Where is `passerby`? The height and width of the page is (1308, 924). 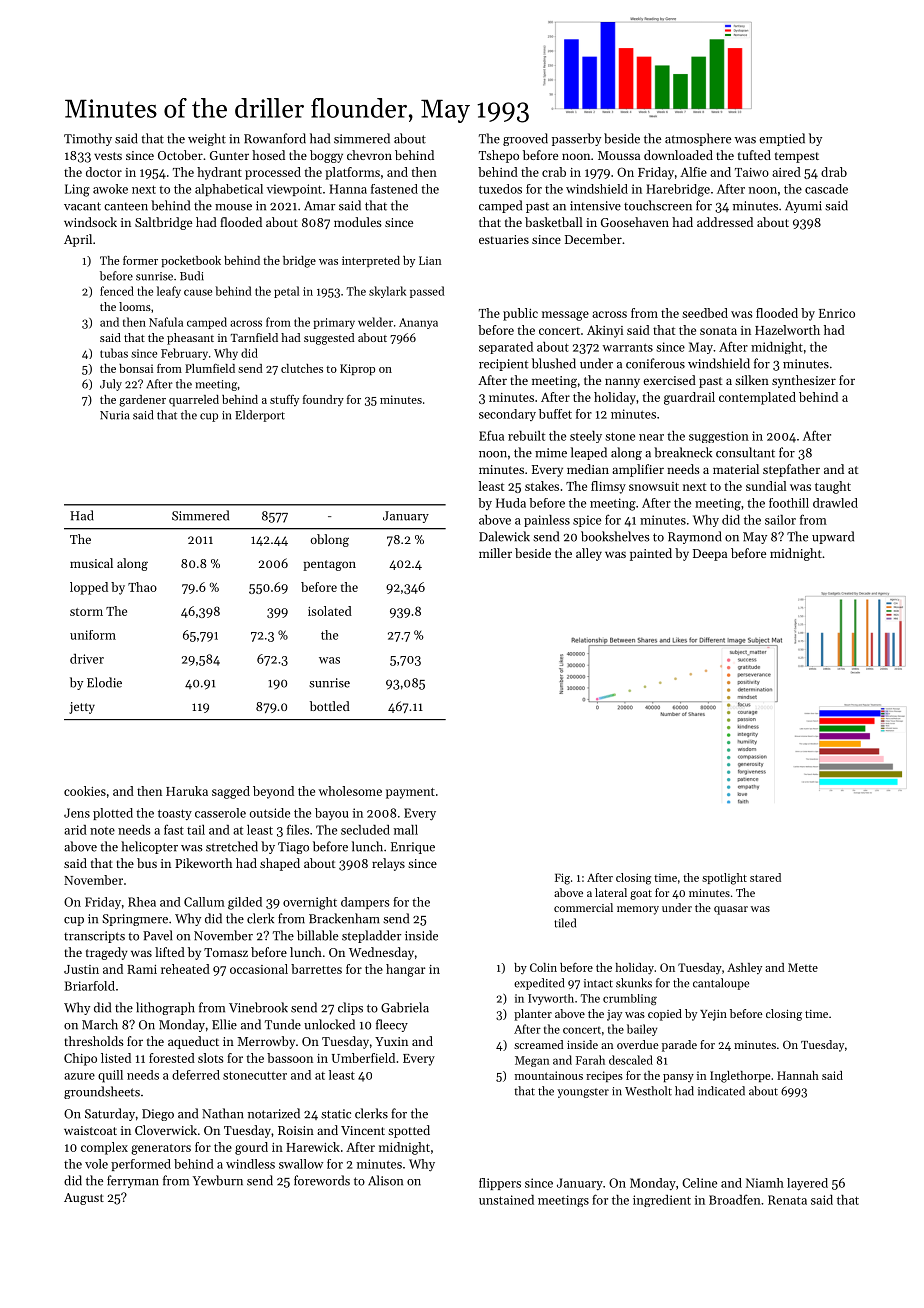 passerby is located at coordinates (576, 139).
